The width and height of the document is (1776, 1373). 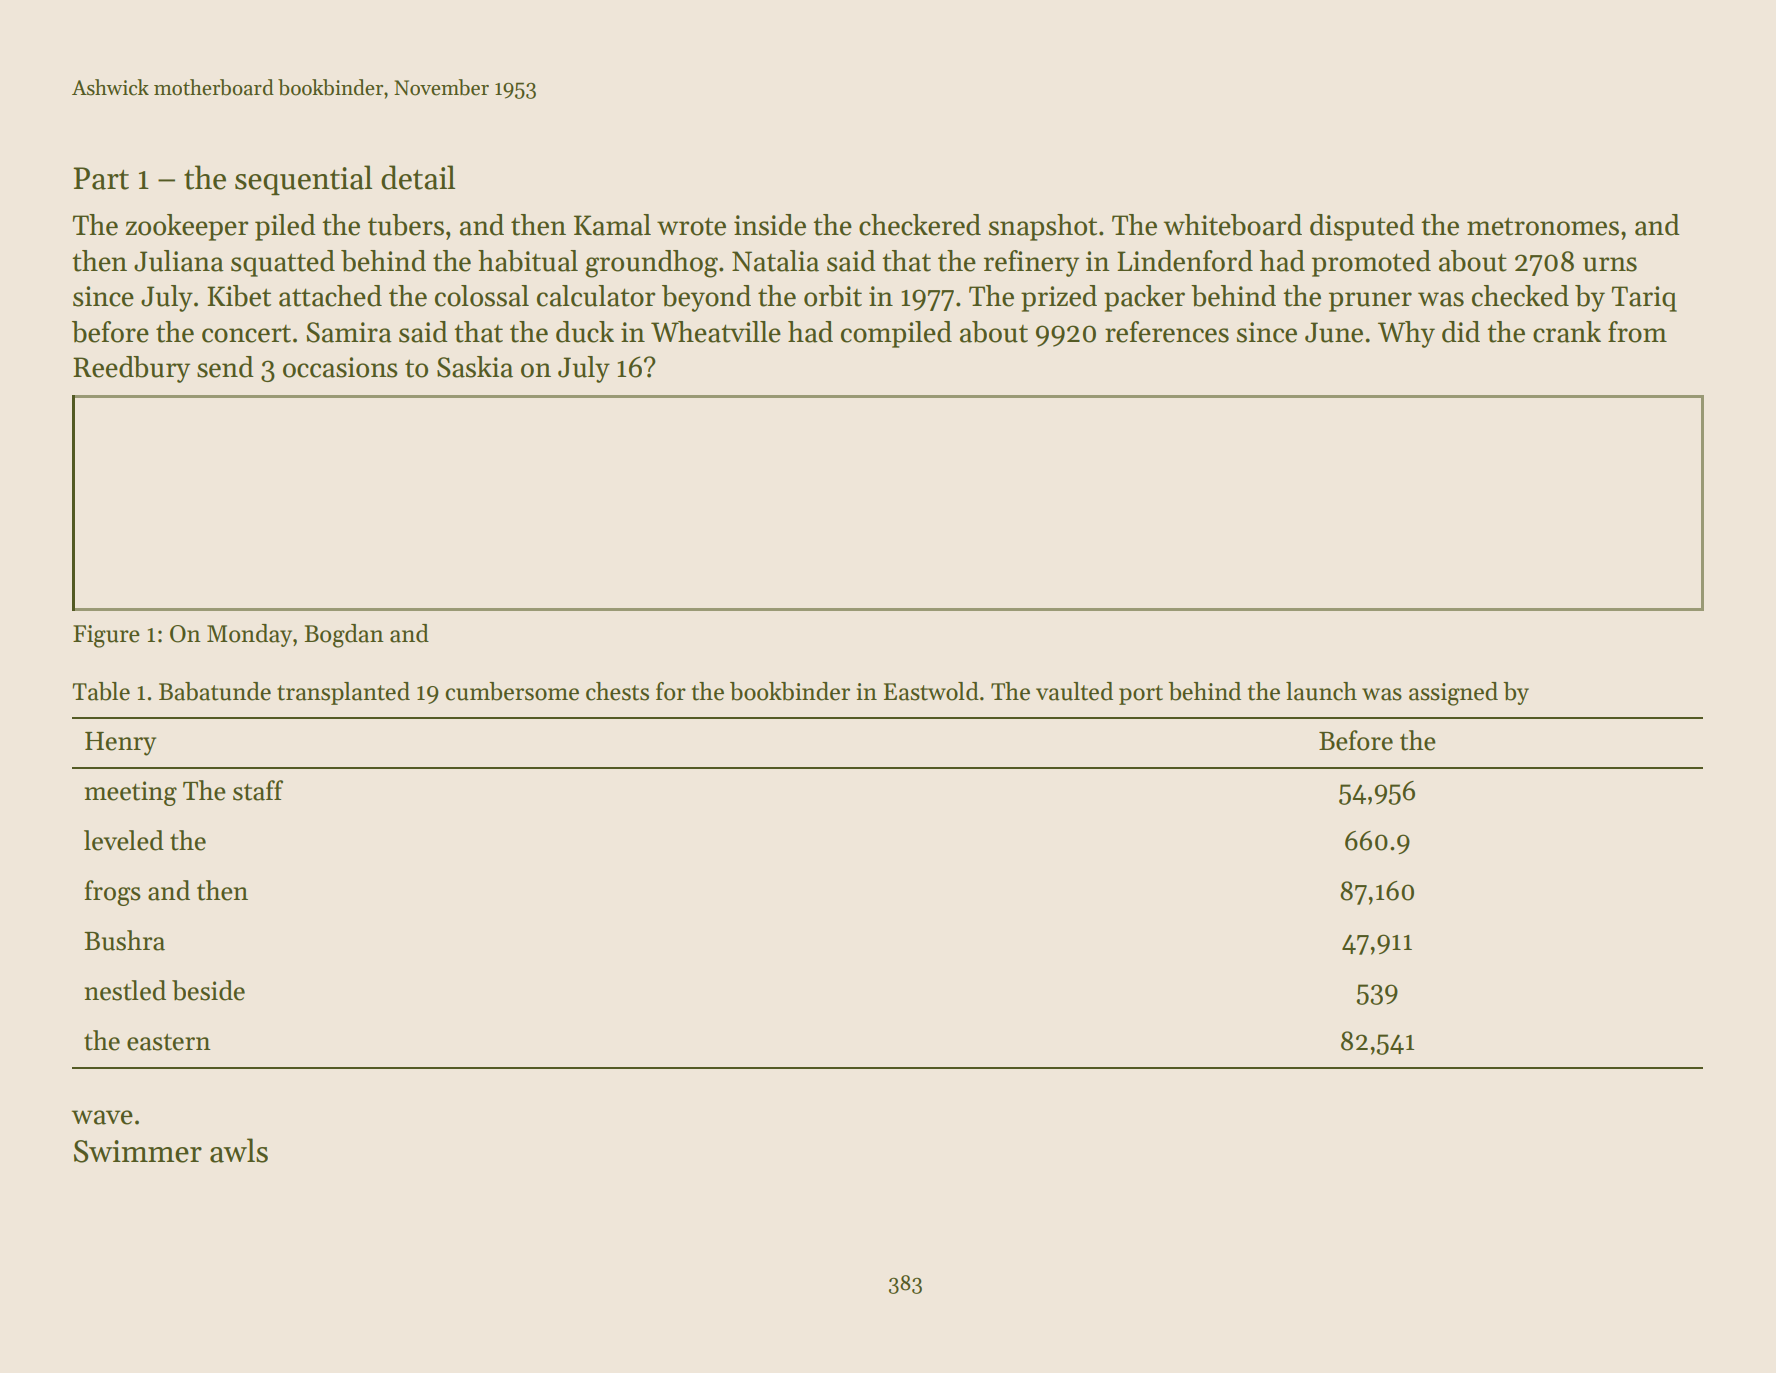 What do you see at coordinates (1406, 334) in the document?
I see `Why` at bounding box center [1406, 334].
